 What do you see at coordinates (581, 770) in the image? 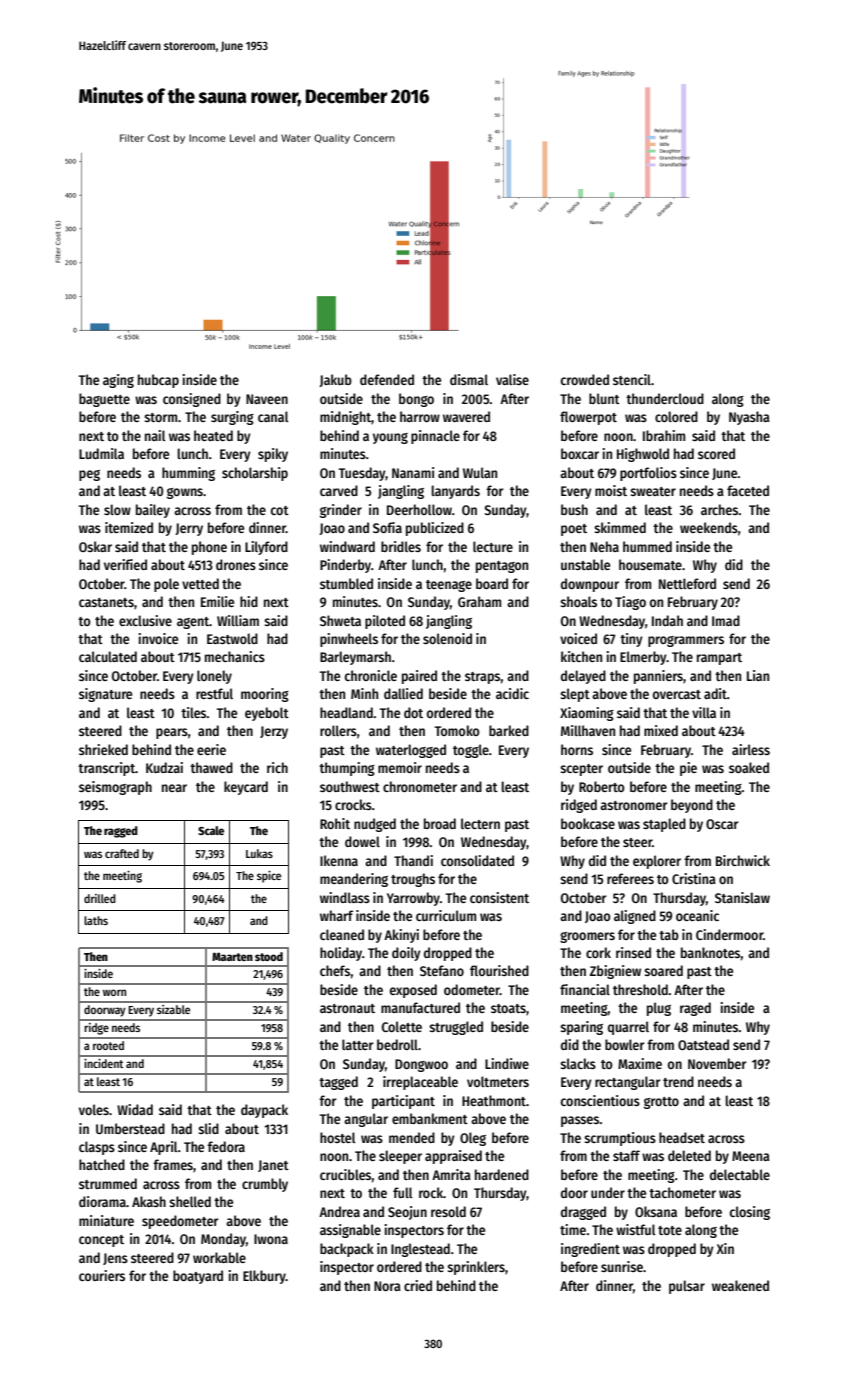
I see `scepter` at bounding box center [581, 770].
